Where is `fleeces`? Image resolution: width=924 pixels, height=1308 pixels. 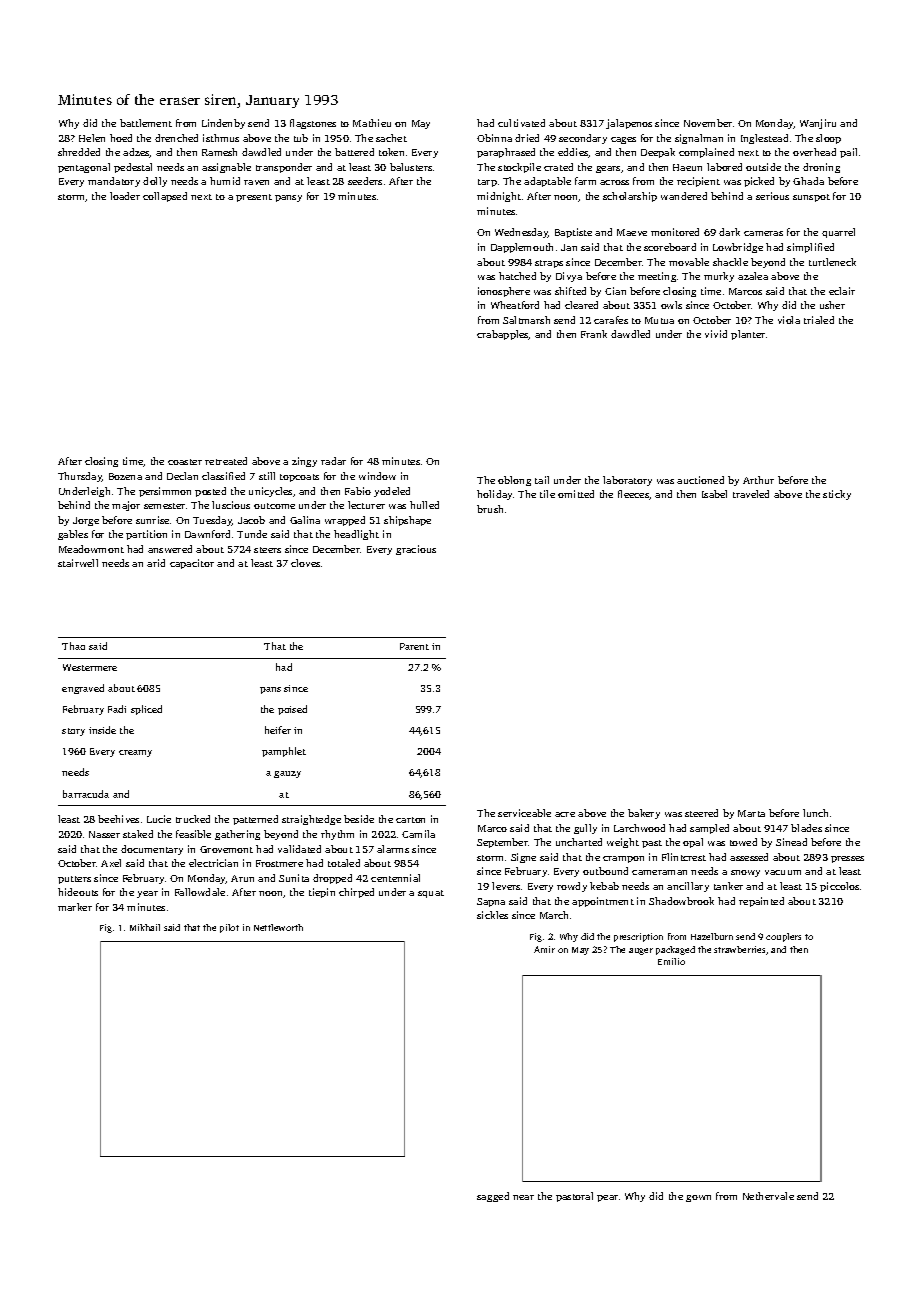
fleeces is located at coordinates (633, 494).
